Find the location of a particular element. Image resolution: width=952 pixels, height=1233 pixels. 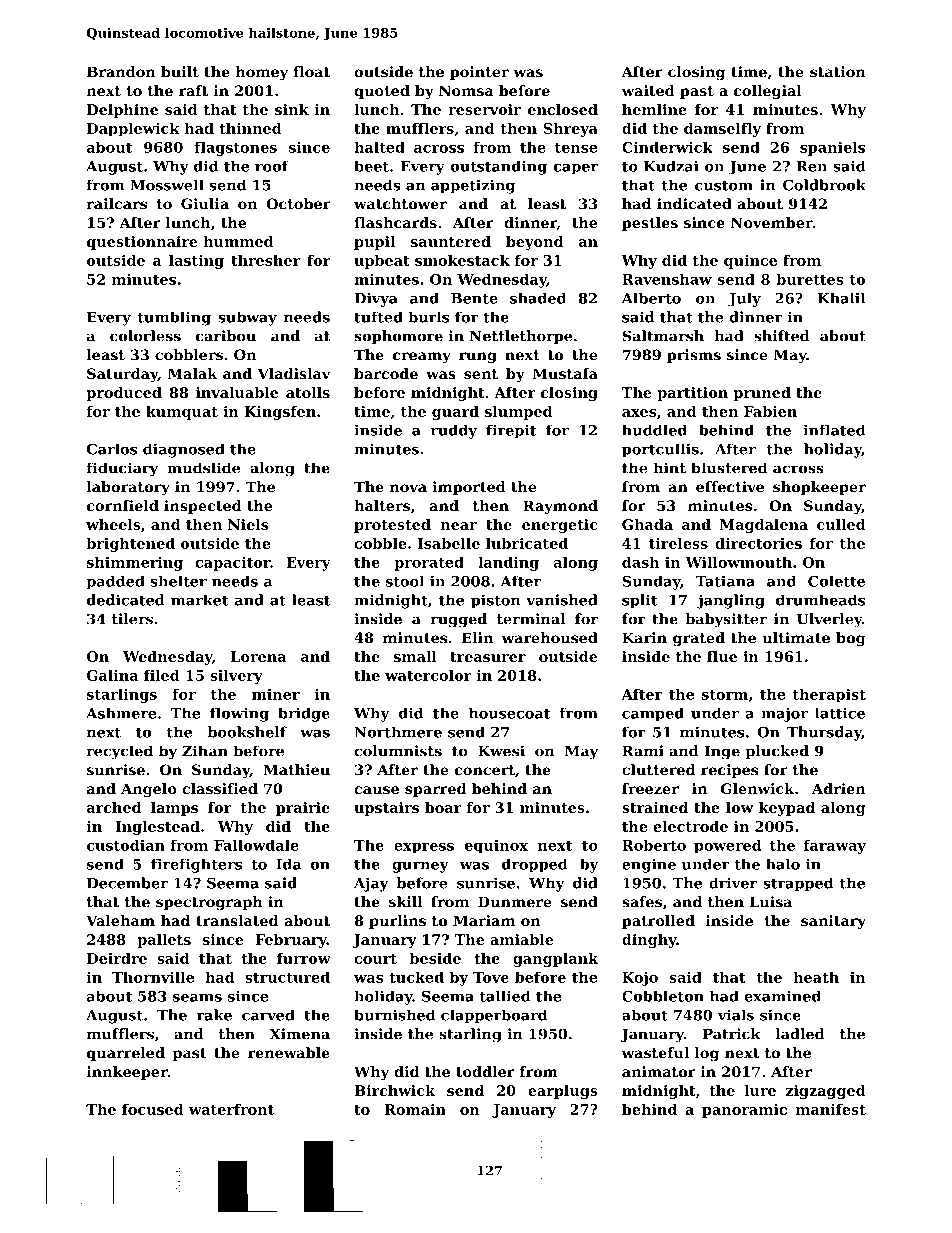

raft is located at coordinates (193, 90).
